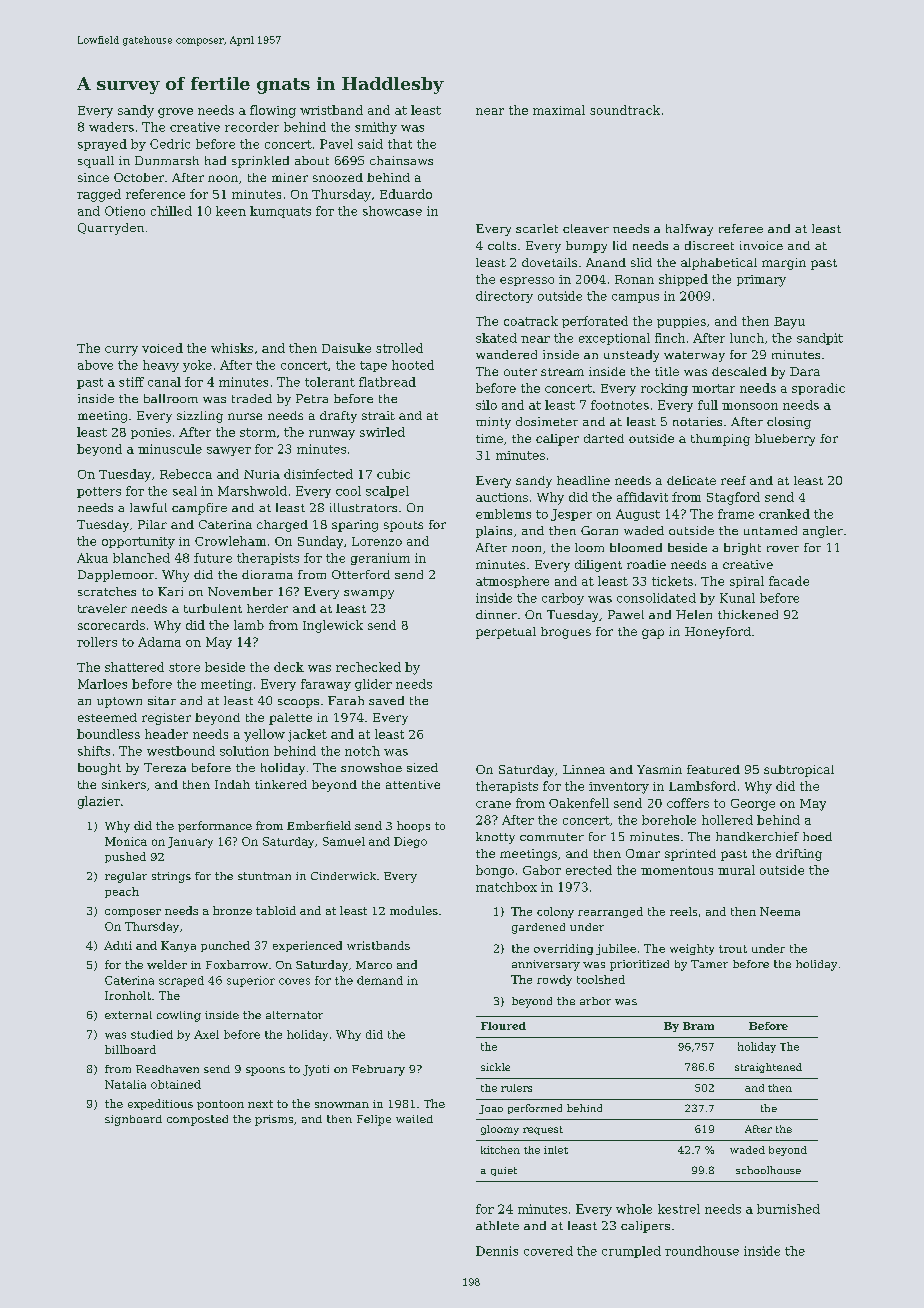  I want to click on Dennis, so click(497, 1251).
